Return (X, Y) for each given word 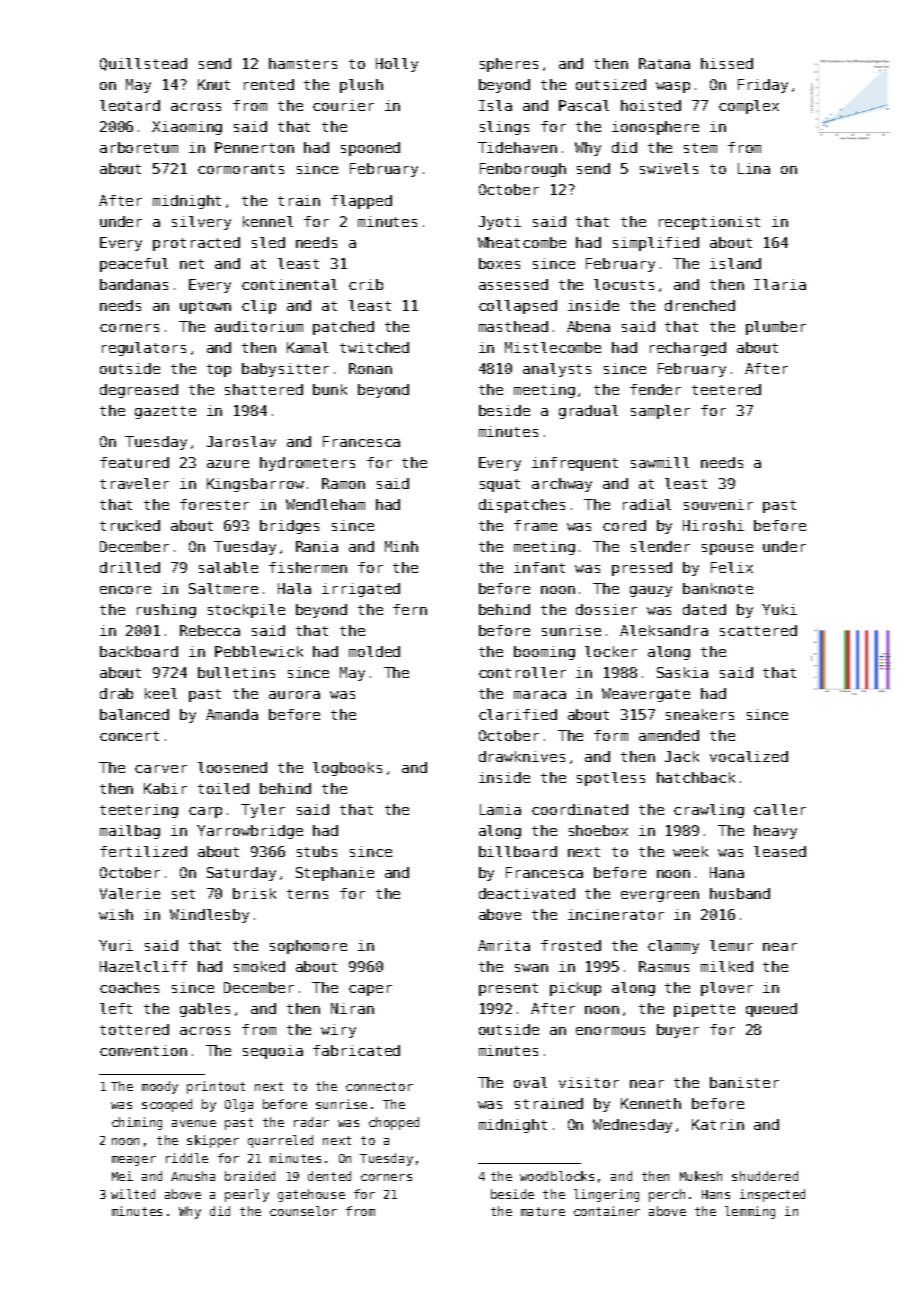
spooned (370, 149)
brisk (254, 893)
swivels (669, 168)
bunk (330, 389)
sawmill (660, 462)
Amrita (504, 945)
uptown (205, 307)
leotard (130, 105)
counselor (303, 1211)
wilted (133, 1194)
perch (667, 1195)
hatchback (696, 777)
